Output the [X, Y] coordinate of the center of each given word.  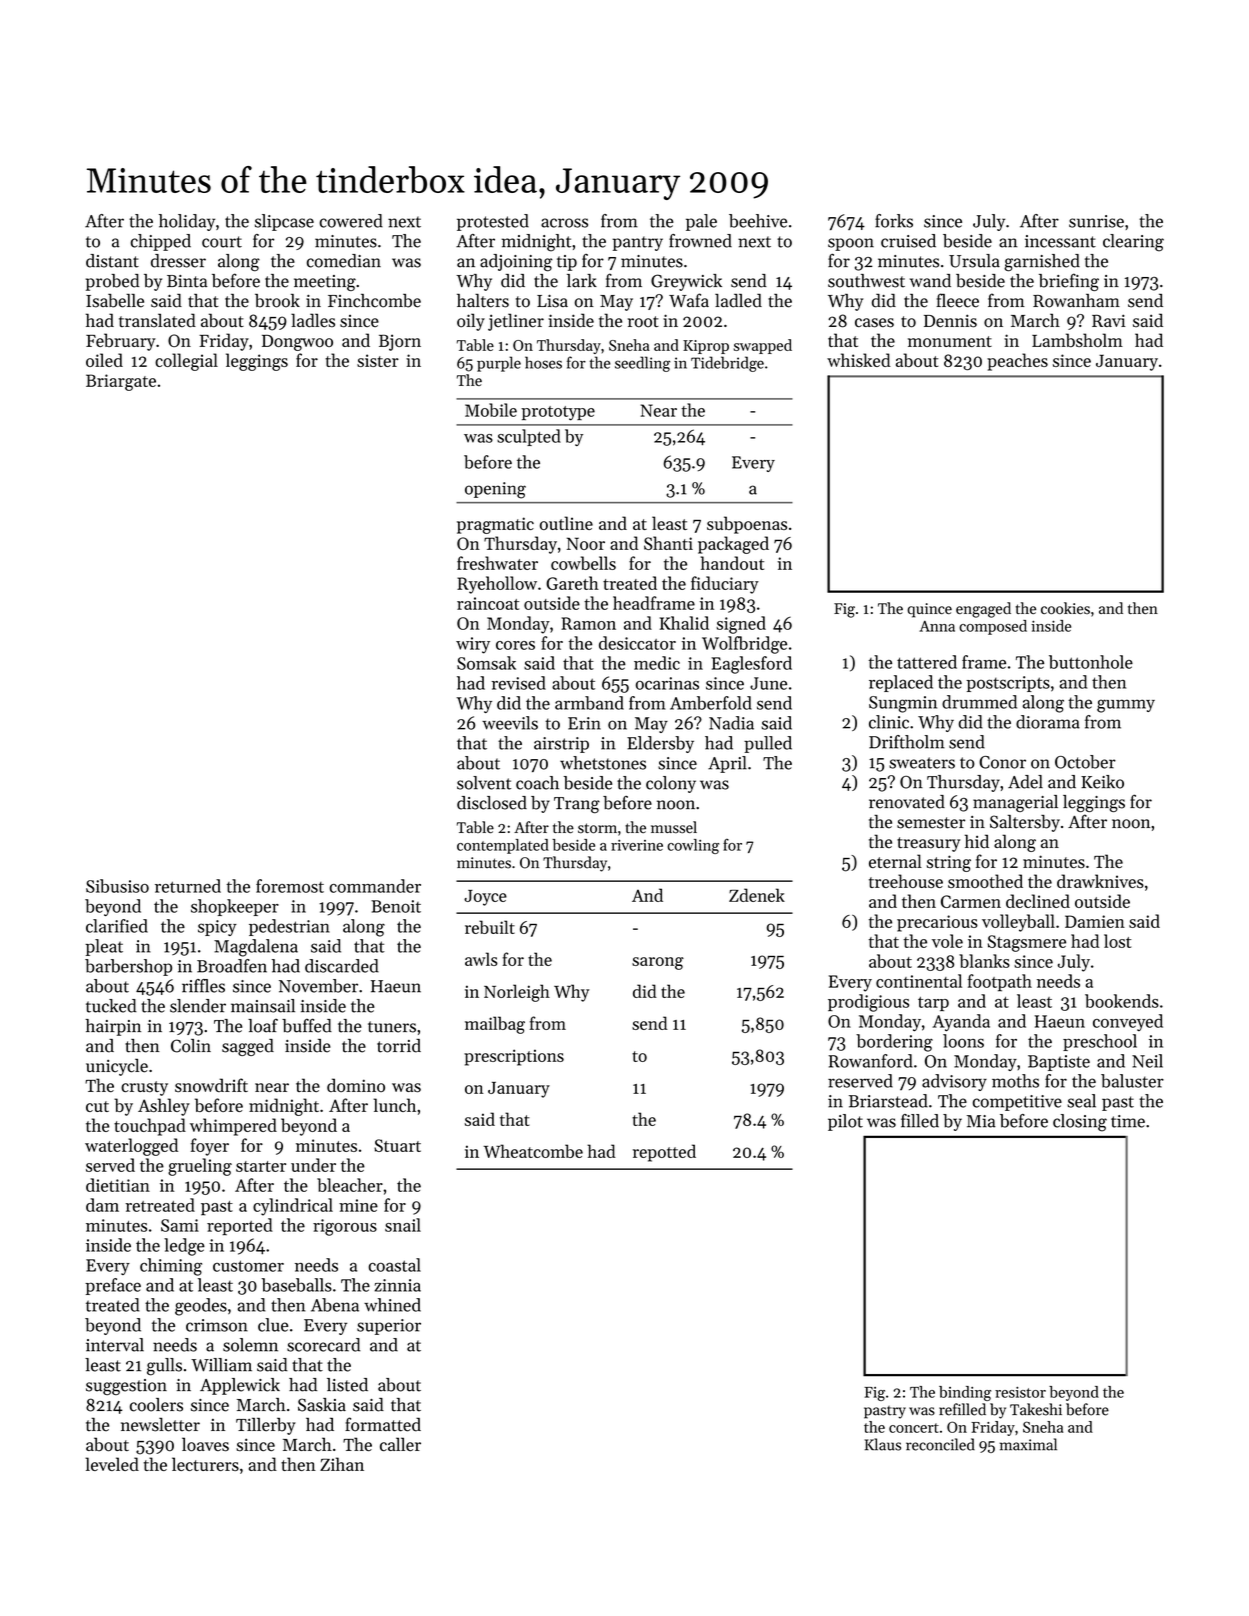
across [564, 223]
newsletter [160, 1425]
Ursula [974, 261]
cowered [351, 221]
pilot [845, 1122]
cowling [693, 846]
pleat [104, 947]
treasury [928, 844]
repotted [664, 1153]
